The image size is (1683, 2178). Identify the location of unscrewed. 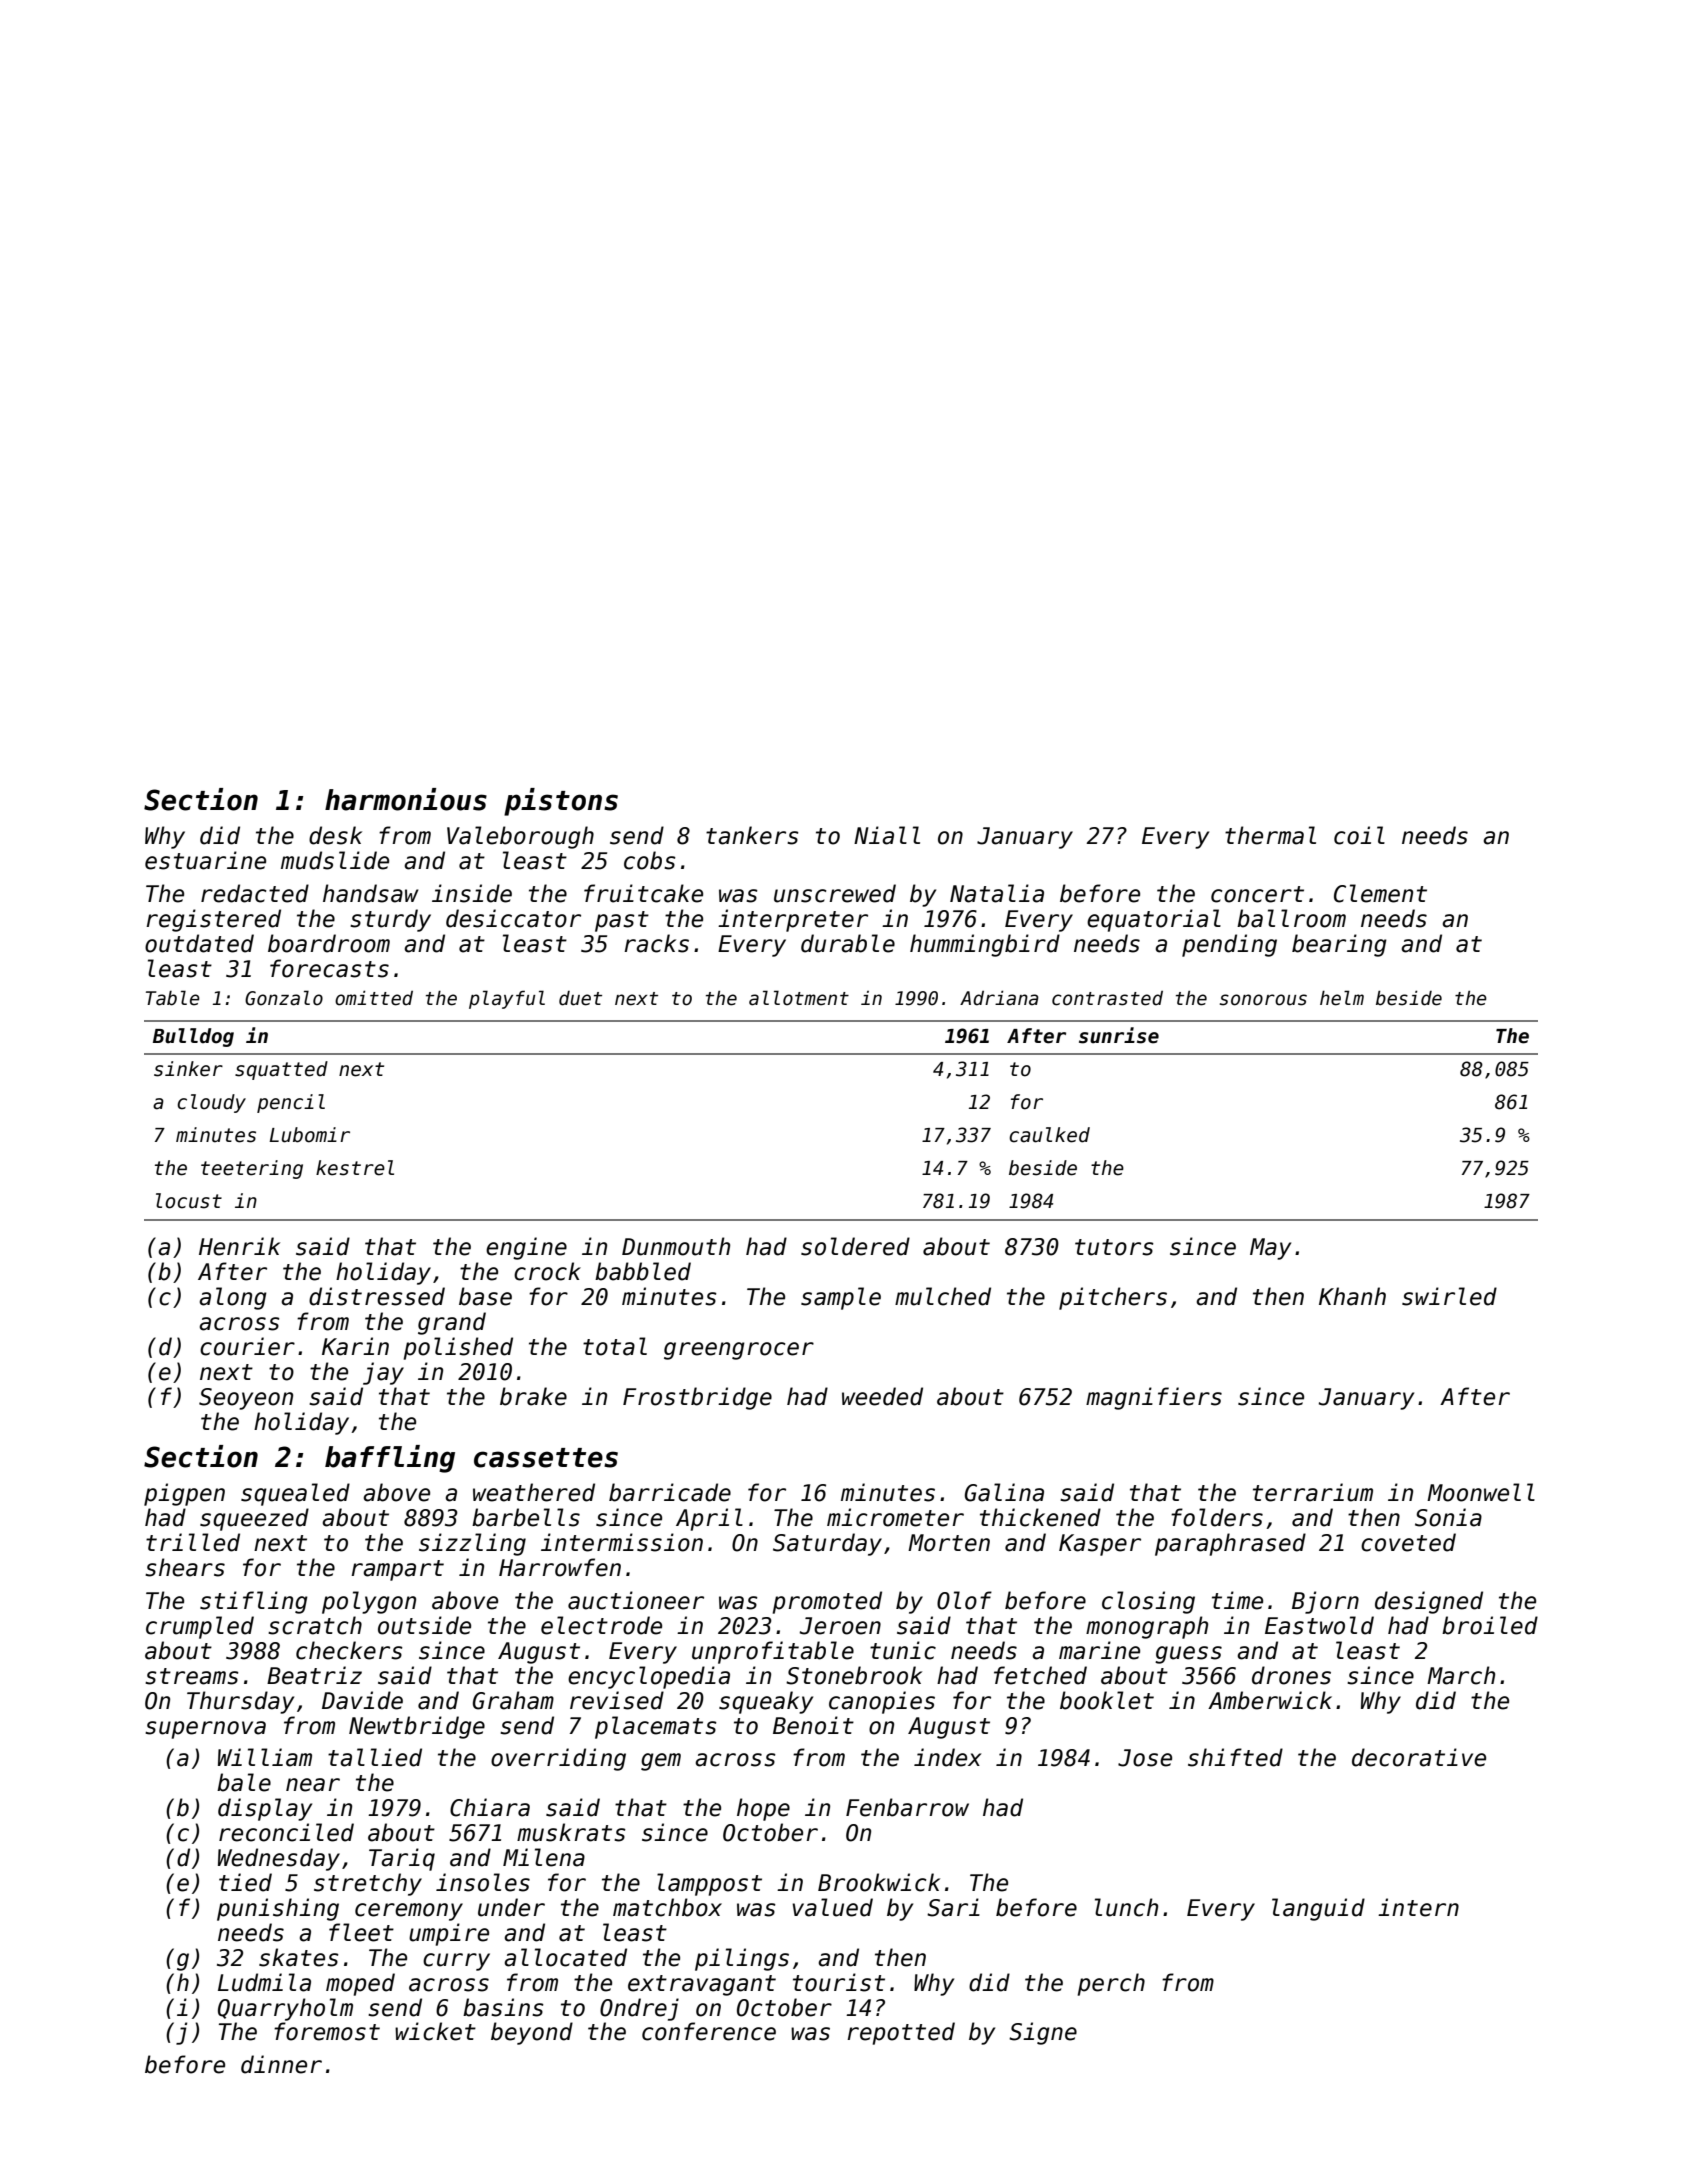
(835, 893).
